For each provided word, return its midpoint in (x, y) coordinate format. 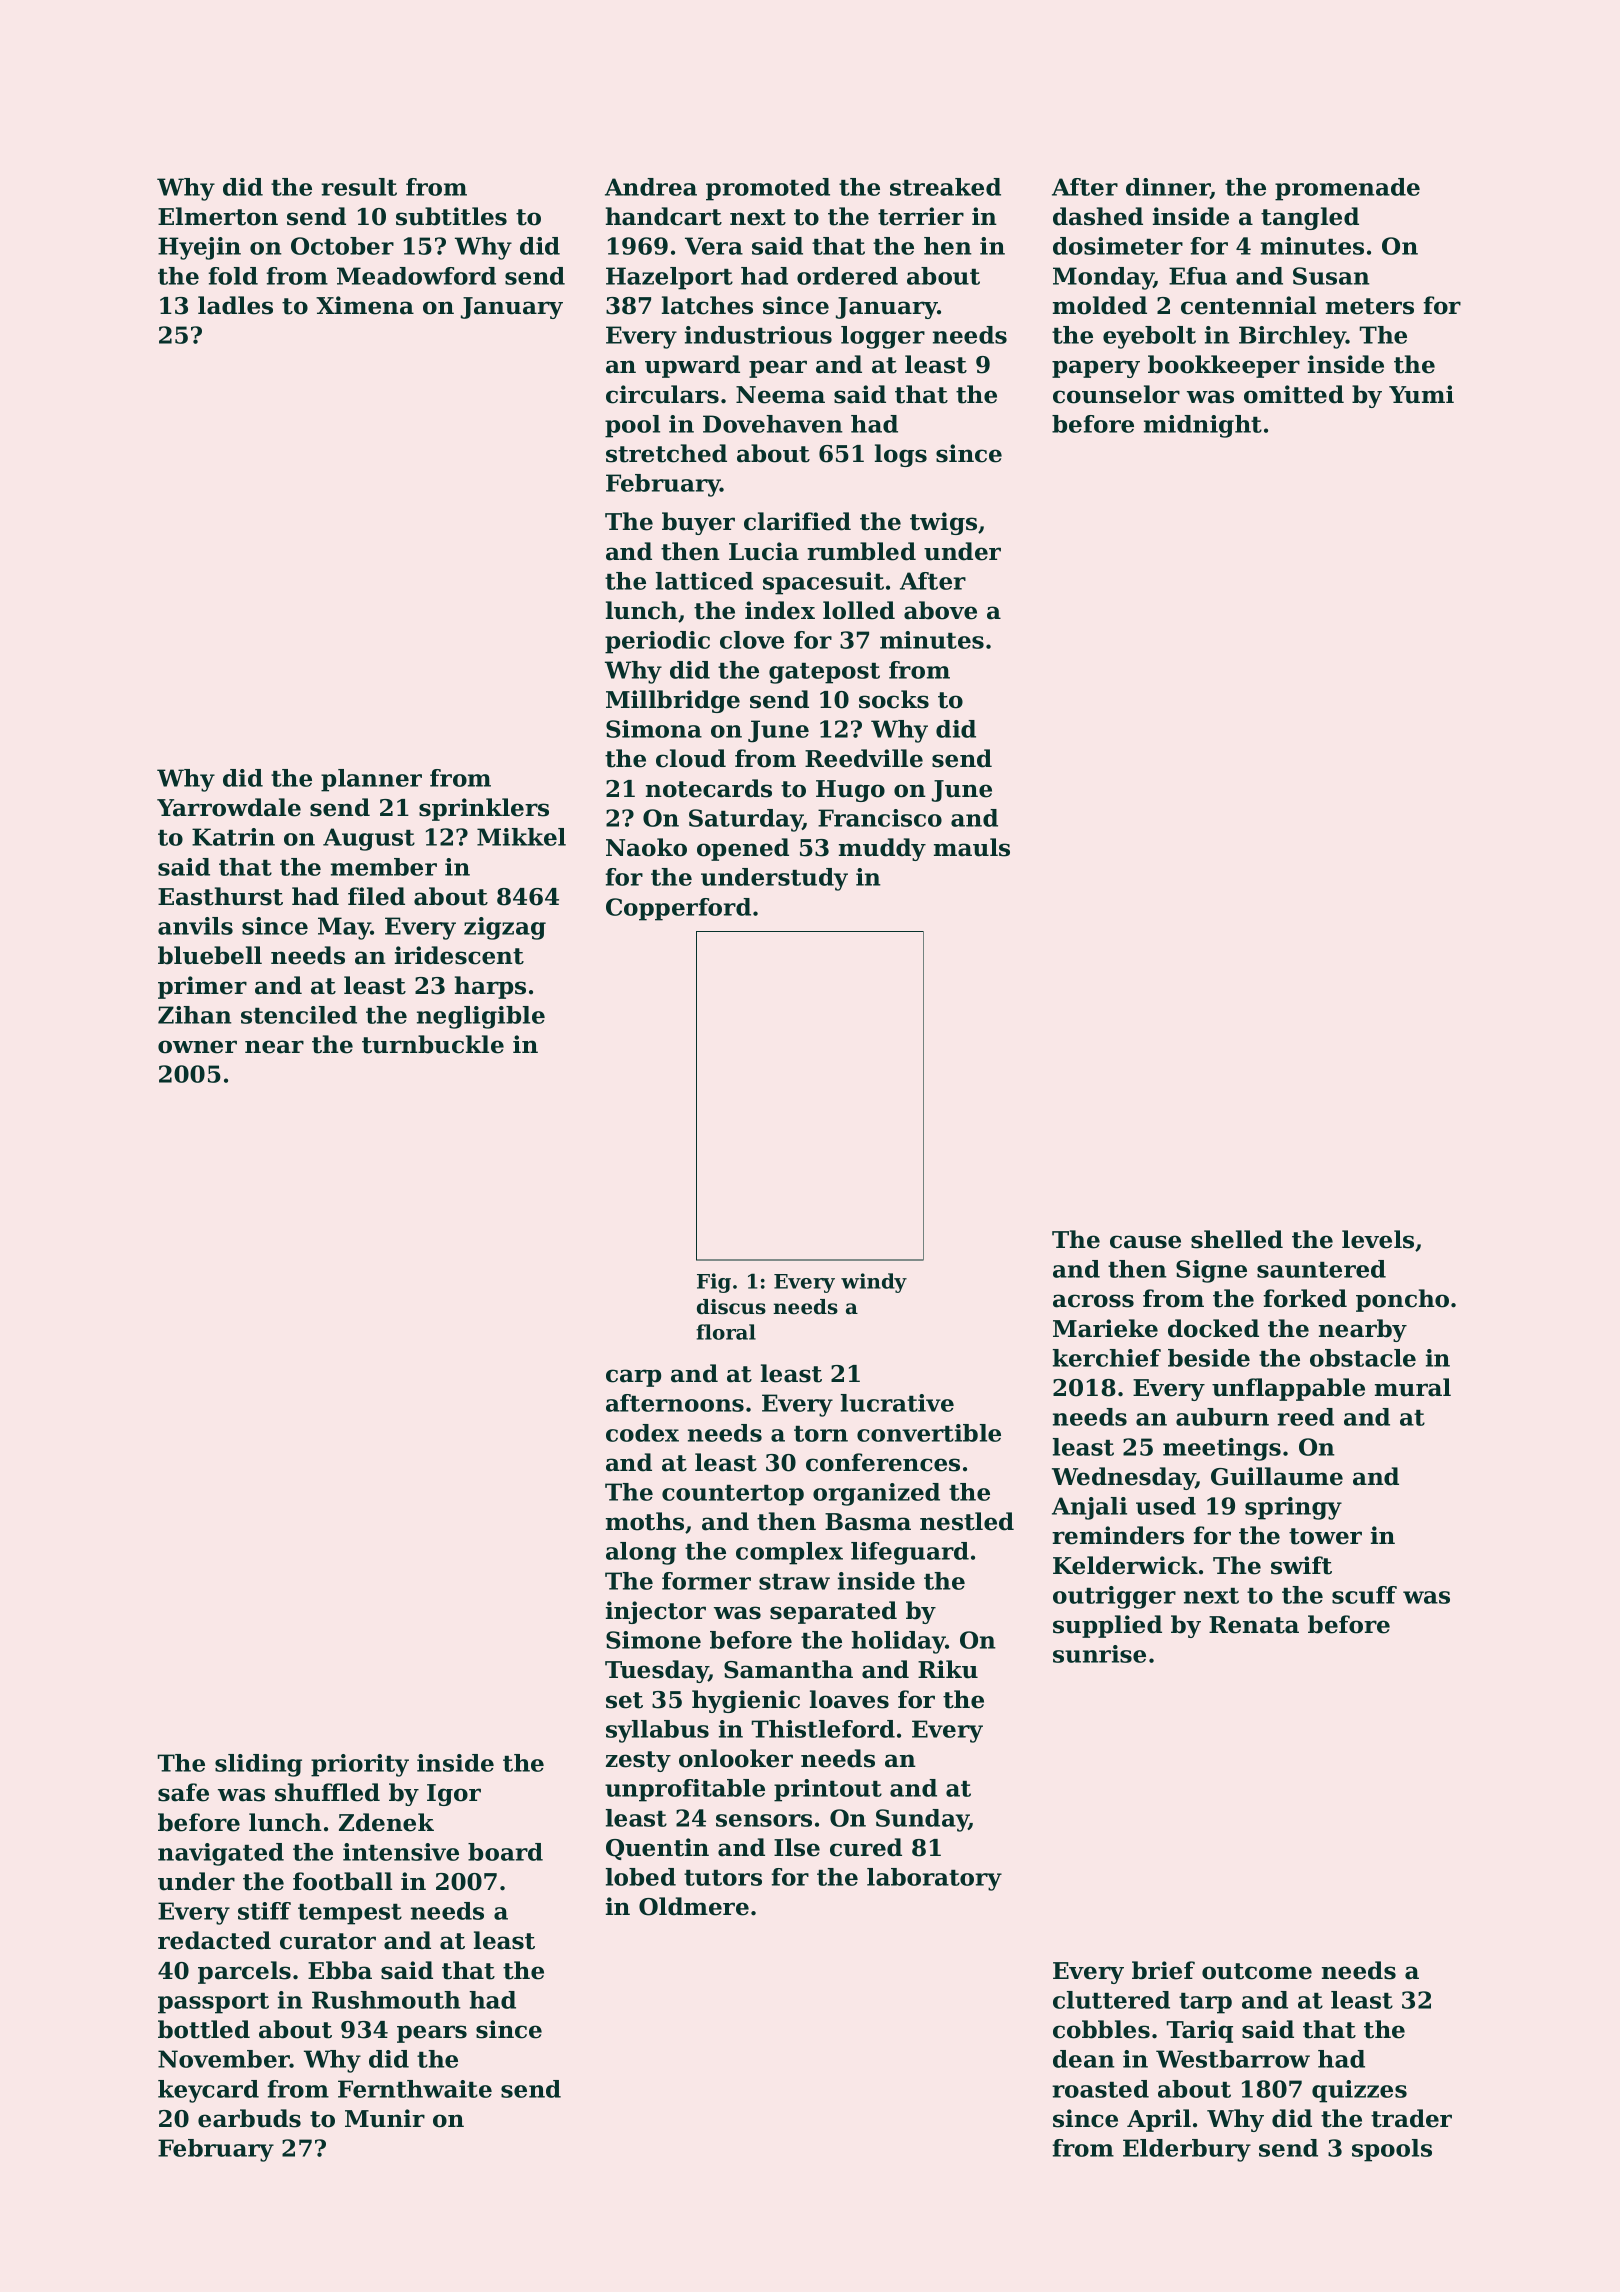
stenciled (299, 1015)
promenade (1347, 189)
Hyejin (199, 248)
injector (656, 1612)
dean (1084, 2059)
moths (645, 1521)
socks (894, 699)
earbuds (249, 2118)
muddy (882, 849)
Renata (1254, 1625)
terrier (921, 216)
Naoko (646, 847)
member (384, 867)
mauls (972, 847)
